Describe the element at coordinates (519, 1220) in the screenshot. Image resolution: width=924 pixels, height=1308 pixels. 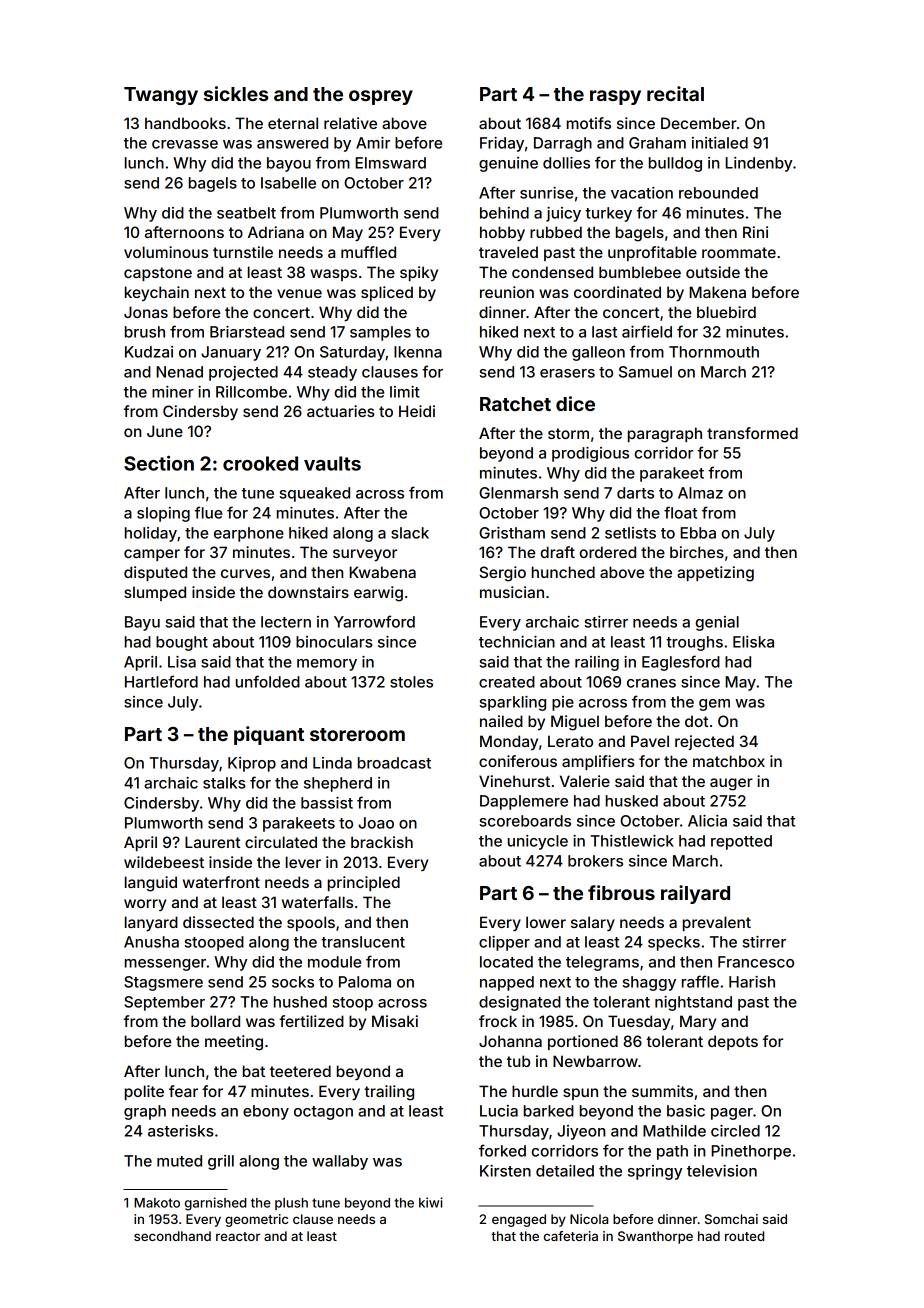
I see `engaged` at that location.
